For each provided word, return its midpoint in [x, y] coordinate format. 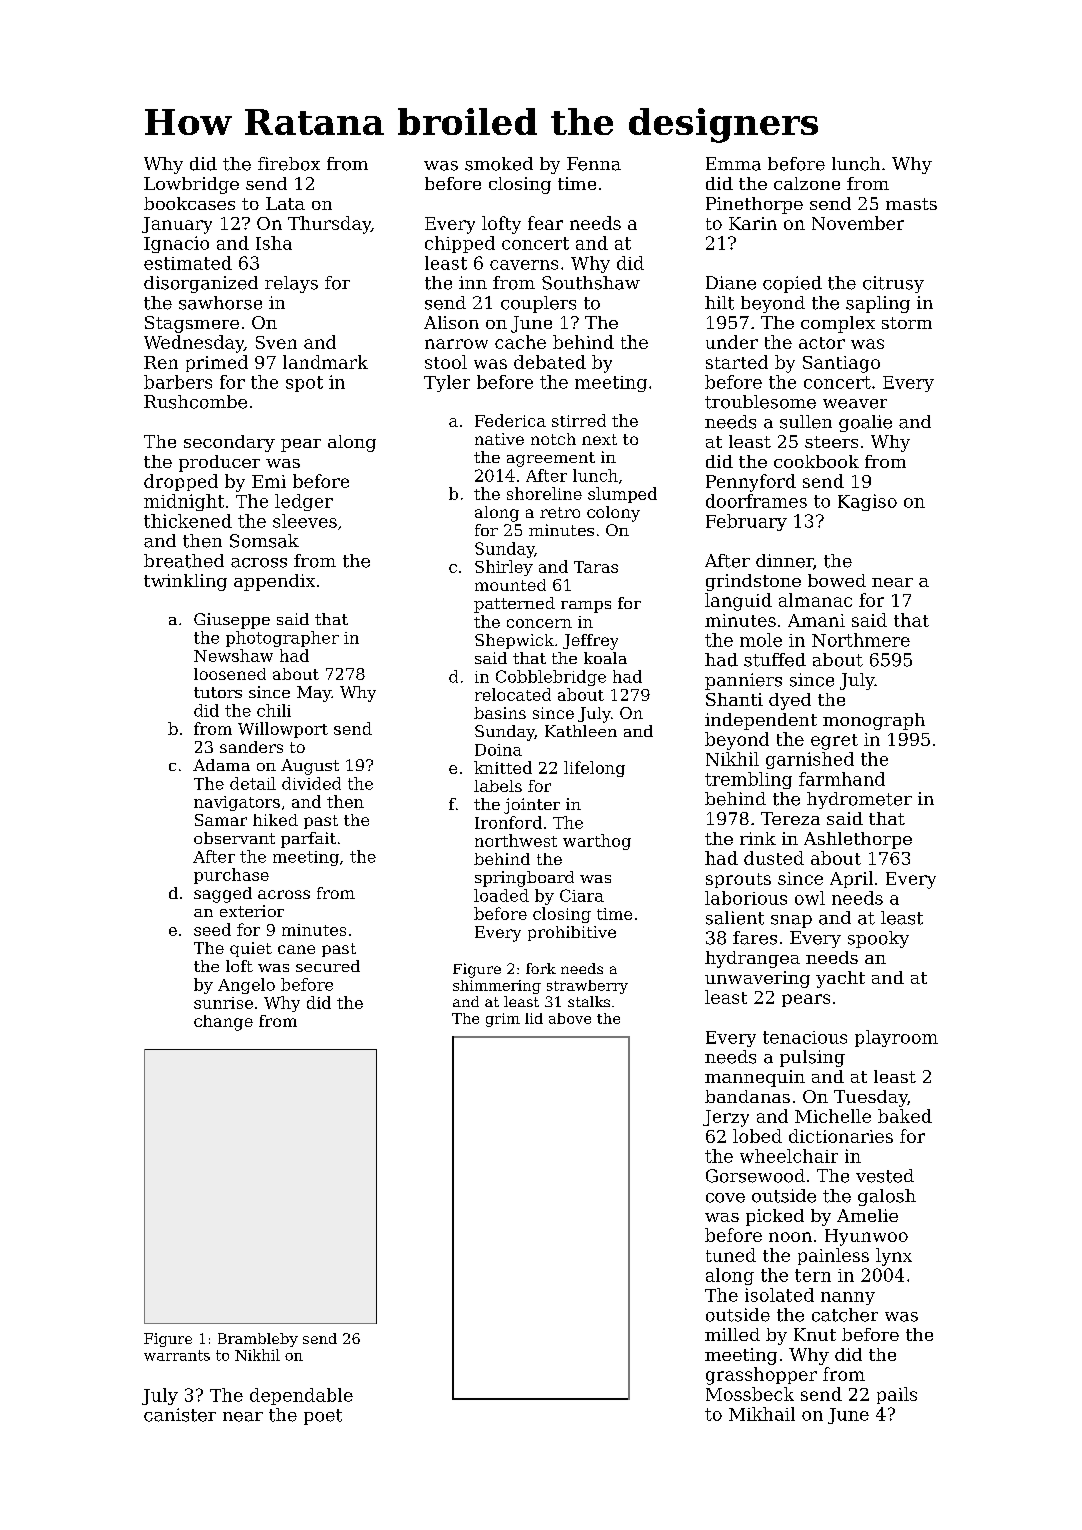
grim [503, 1020]
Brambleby [258, 1340]
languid [738, 602]
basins [500, 713]
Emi [269, 481]
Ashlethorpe [858, 840]
